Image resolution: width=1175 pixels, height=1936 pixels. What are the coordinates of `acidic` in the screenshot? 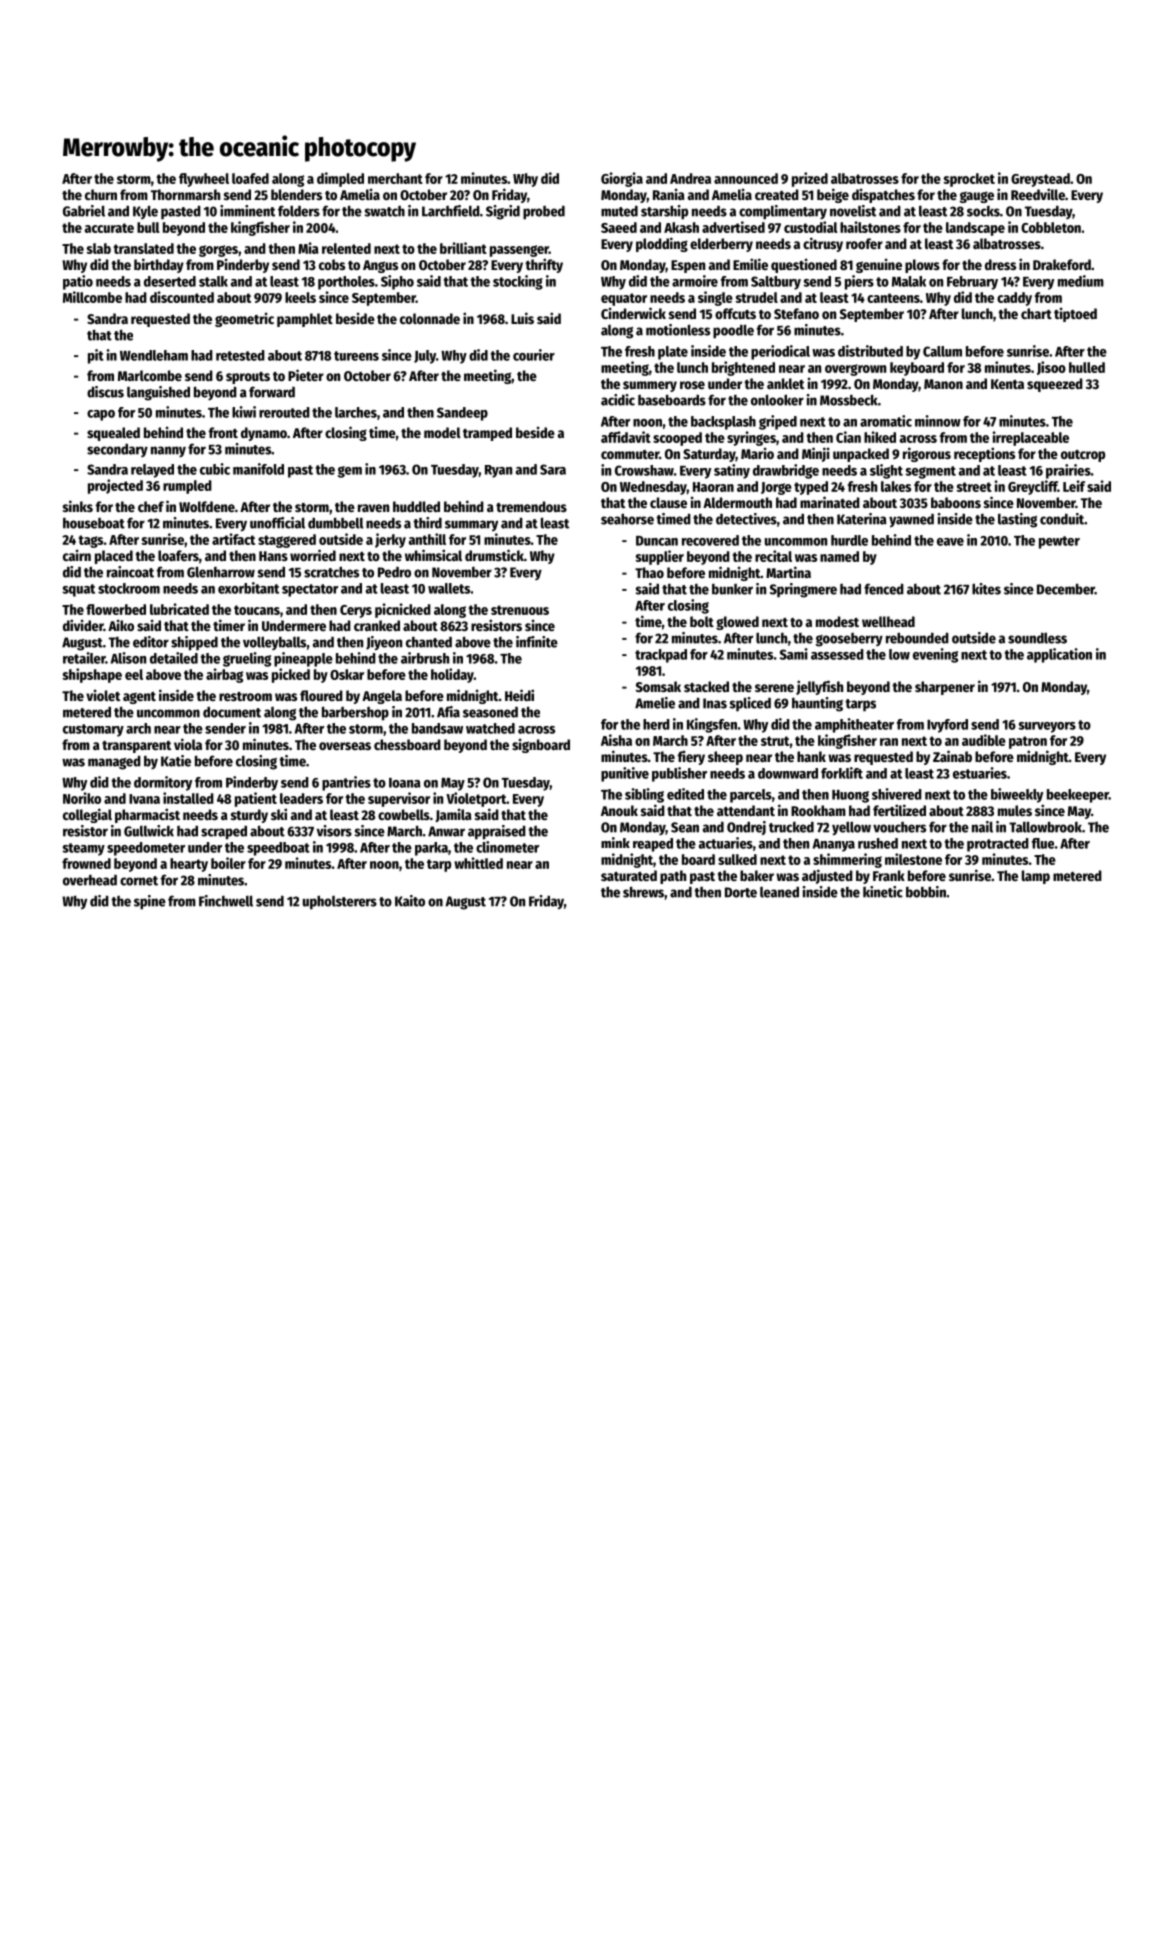 It's located at (618, 400).
